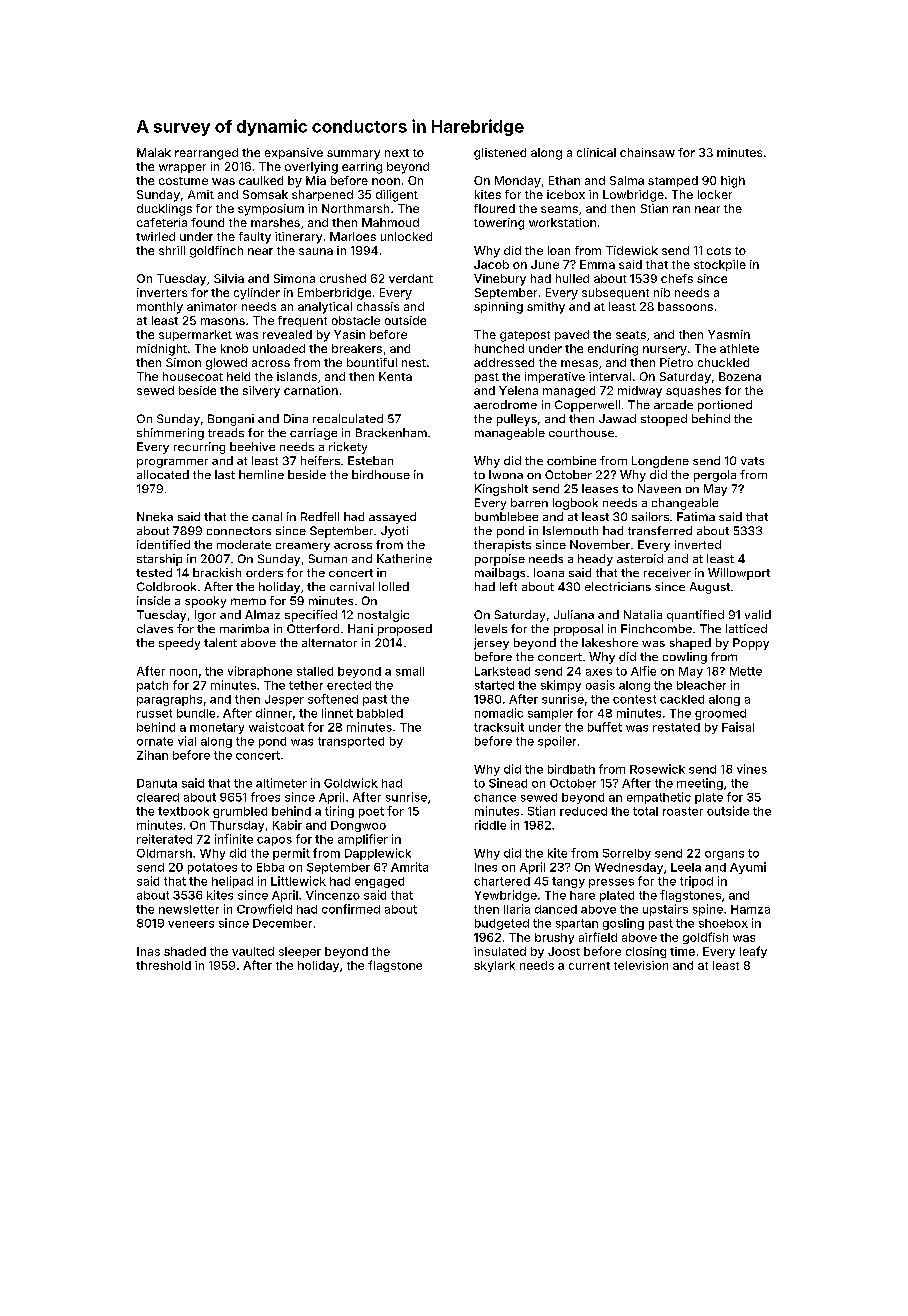 This screenshot has width=908, height=1316. Describe the element at coordinates (154, 152) in the screenshot. I see `Malak` at that location.
